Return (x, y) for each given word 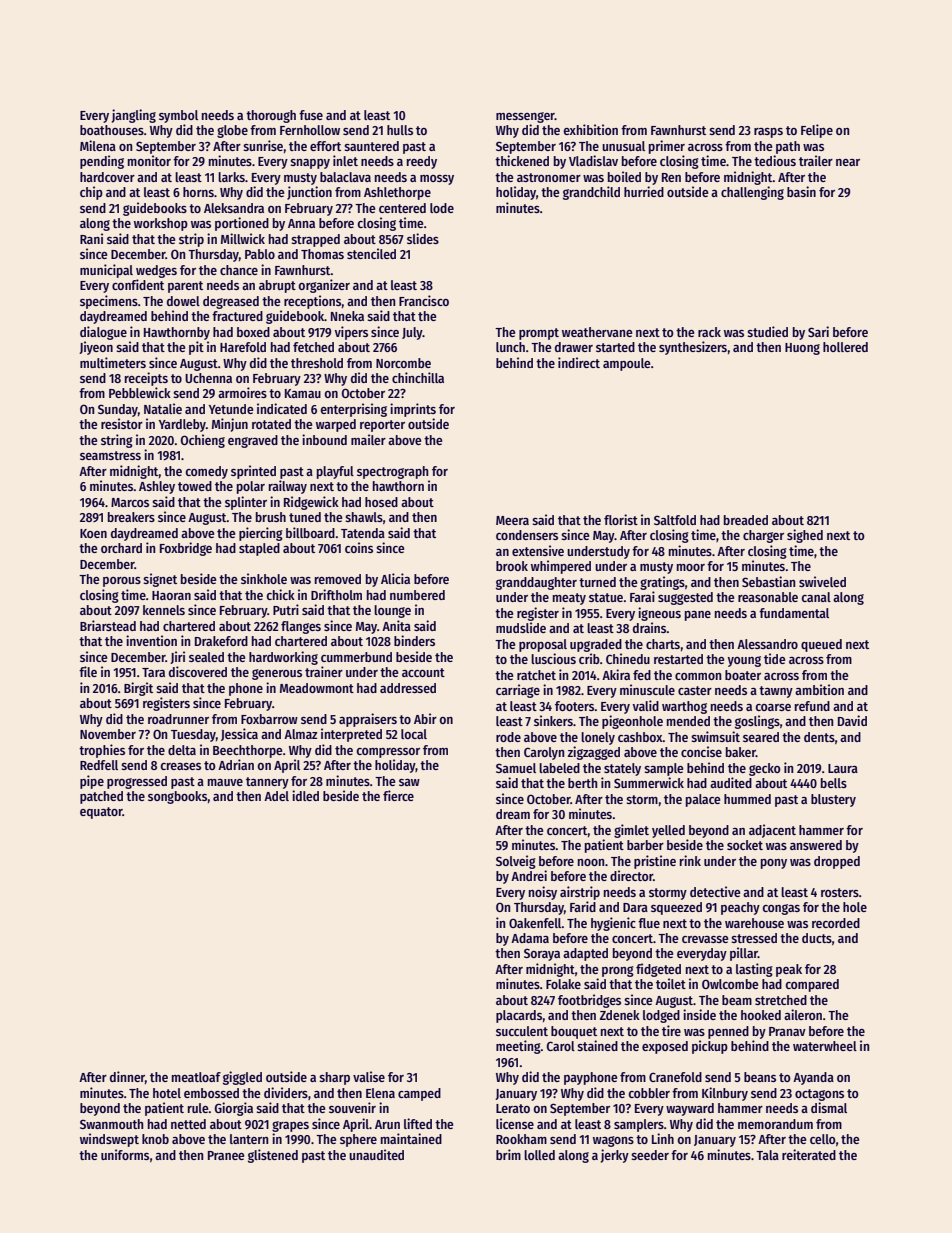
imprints (413, 410)
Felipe (817, 131)
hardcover (107, 177)
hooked (761, 1015)
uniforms (125, 1154)
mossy (437, 180)
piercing (261, 534)
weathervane (597, 332)
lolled (539, 1155)
